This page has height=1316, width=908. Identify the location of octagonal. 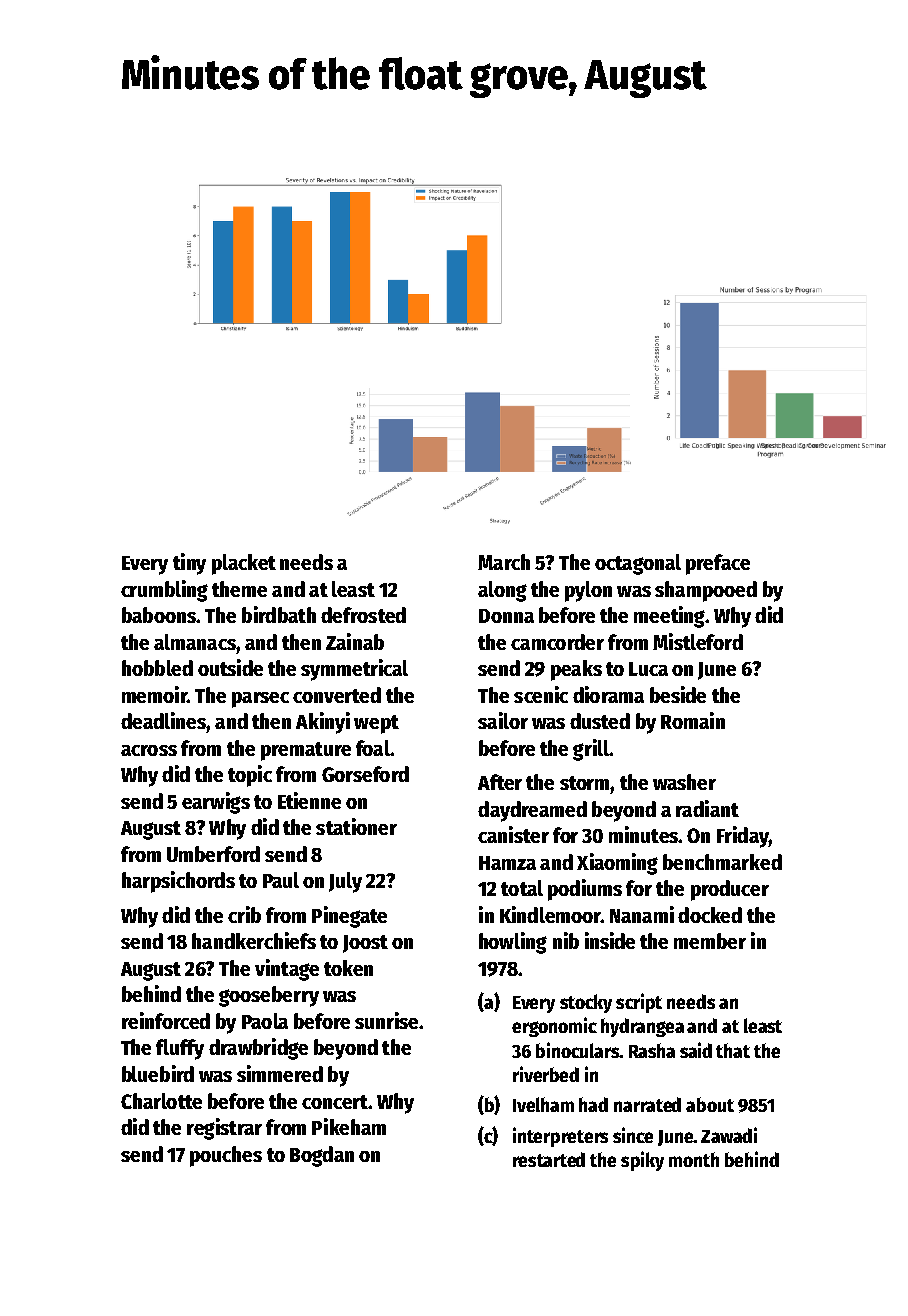
(638, 564).
